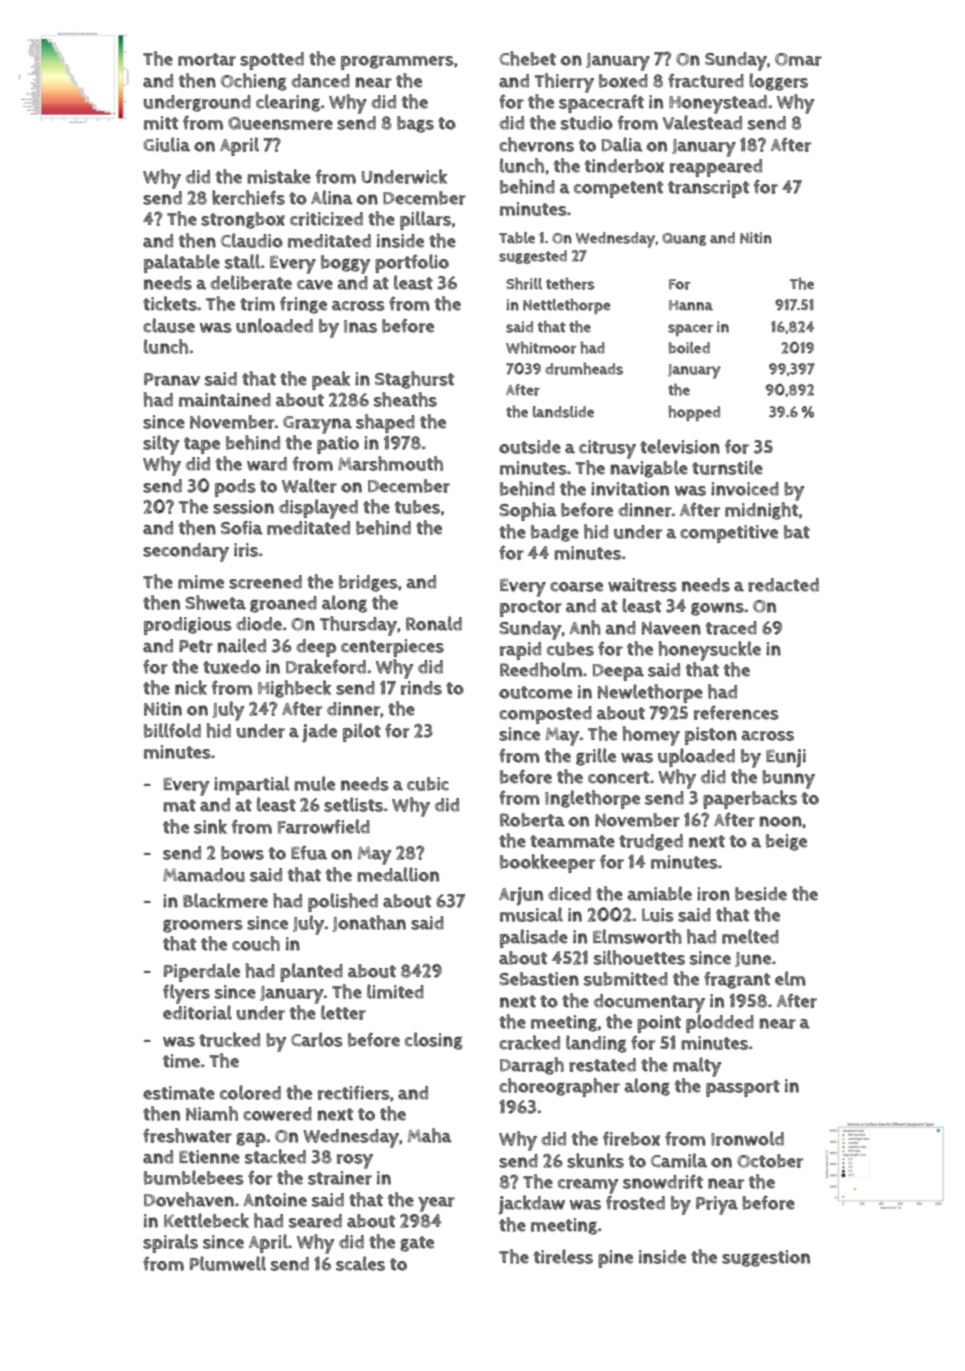 Image resolution: width=965 pixels, height=1371 pixels. I want to click on impartial, so click(251, 785).
